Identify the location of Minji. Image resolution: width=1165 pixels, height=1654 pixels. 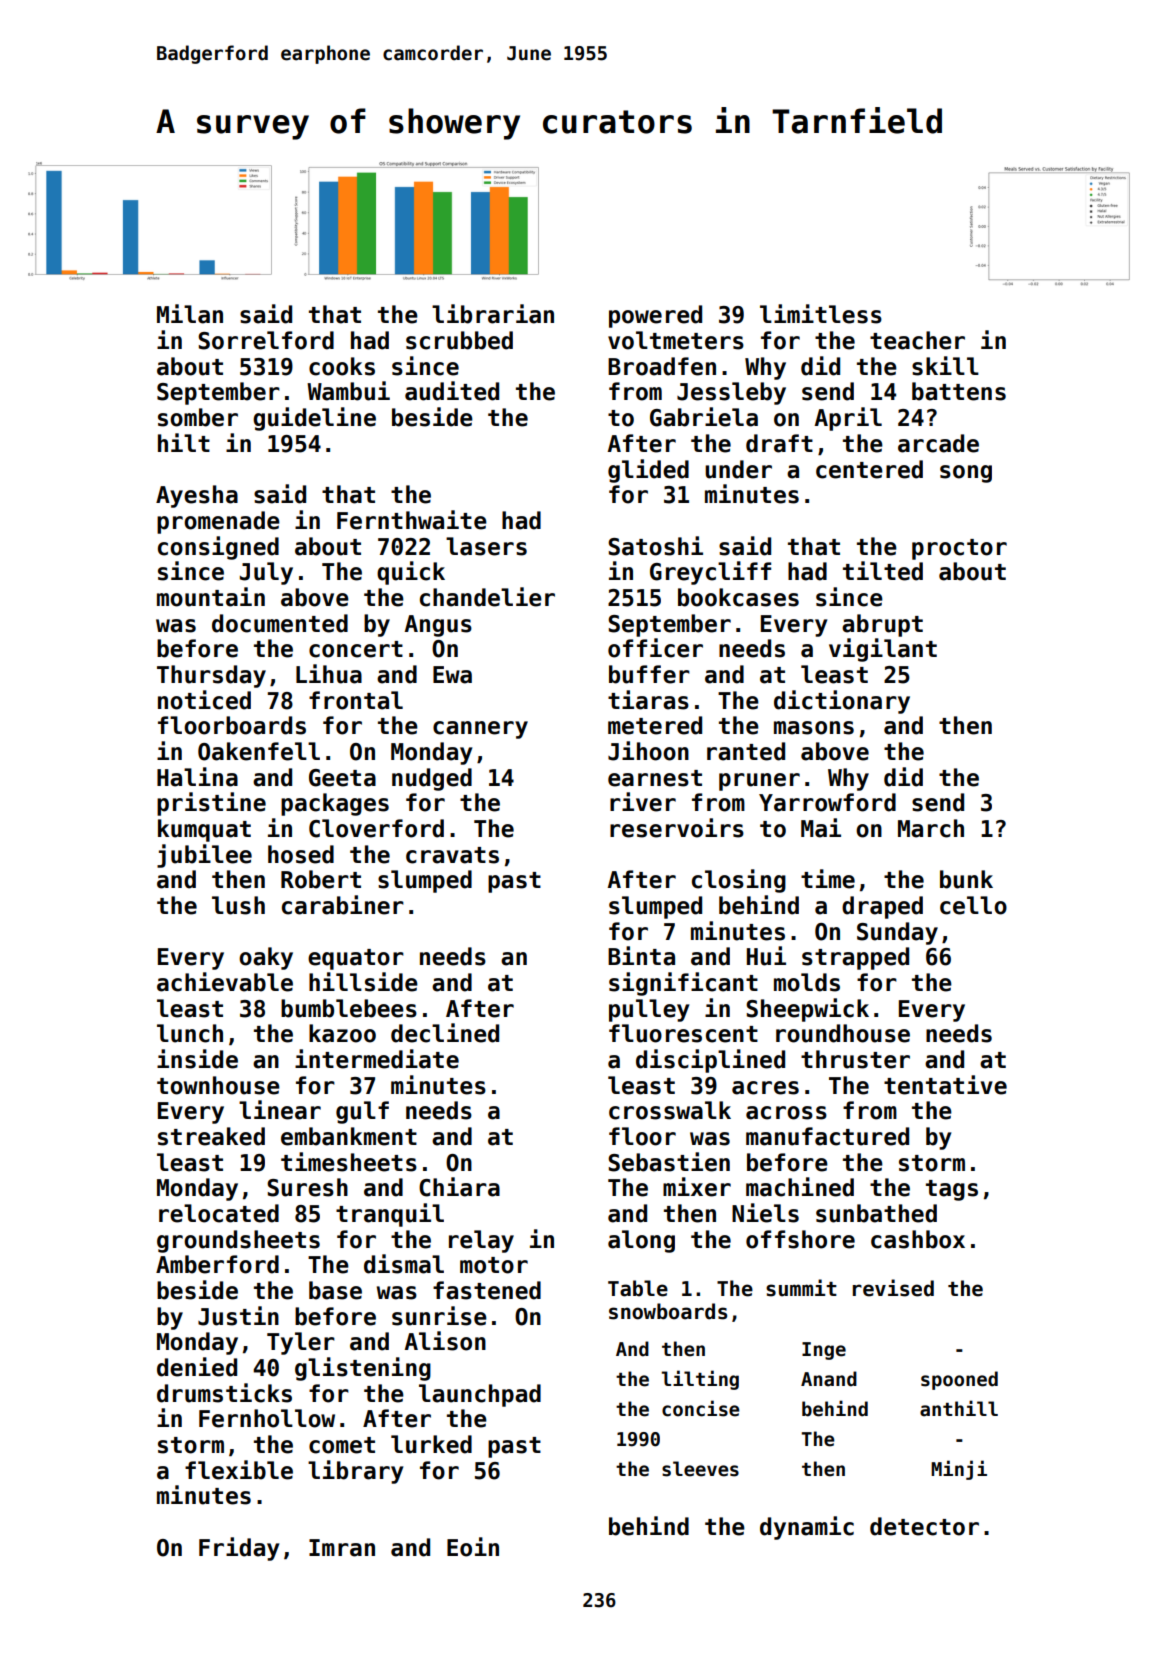
(959, 1470).
